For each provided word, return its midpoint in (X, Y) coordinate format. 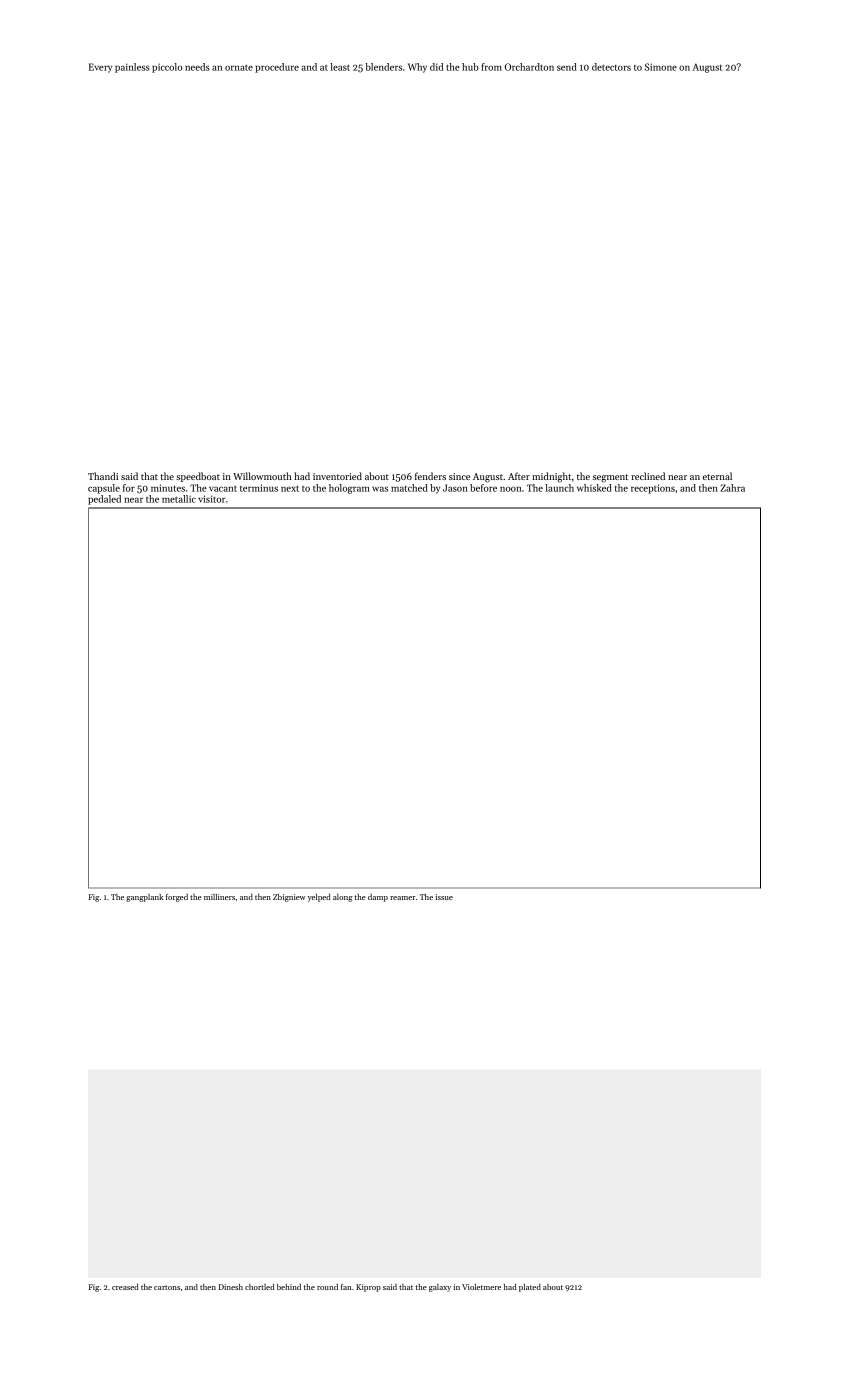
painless (132, 68)
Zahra (732, 488)
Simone (661, 67)
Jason (455, 488)
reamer (403, 898)
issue (444, 897)
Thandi (103, 476)
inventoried (337, 476)
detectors (611, 67)
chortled (260, 1287)
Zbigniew (289, 898)
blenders (383, 67)
